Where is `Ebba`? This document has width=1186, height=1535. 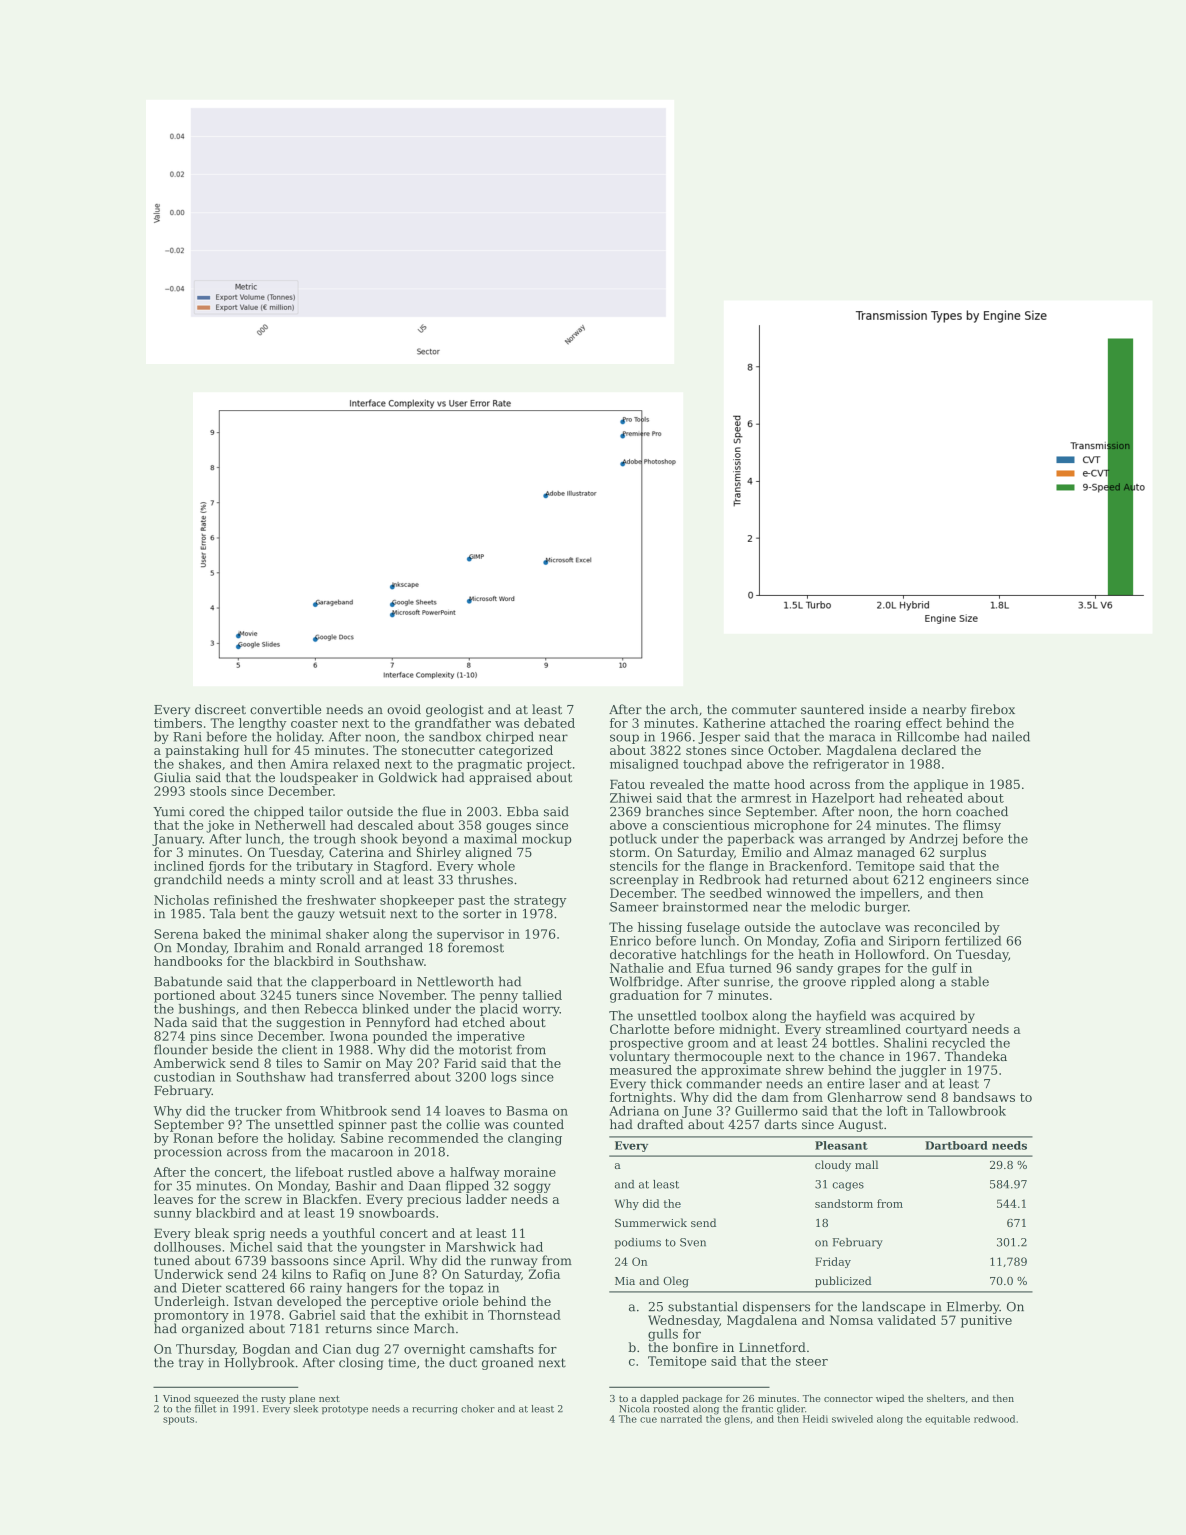 Ebba is located at coordinates (523, 811).
